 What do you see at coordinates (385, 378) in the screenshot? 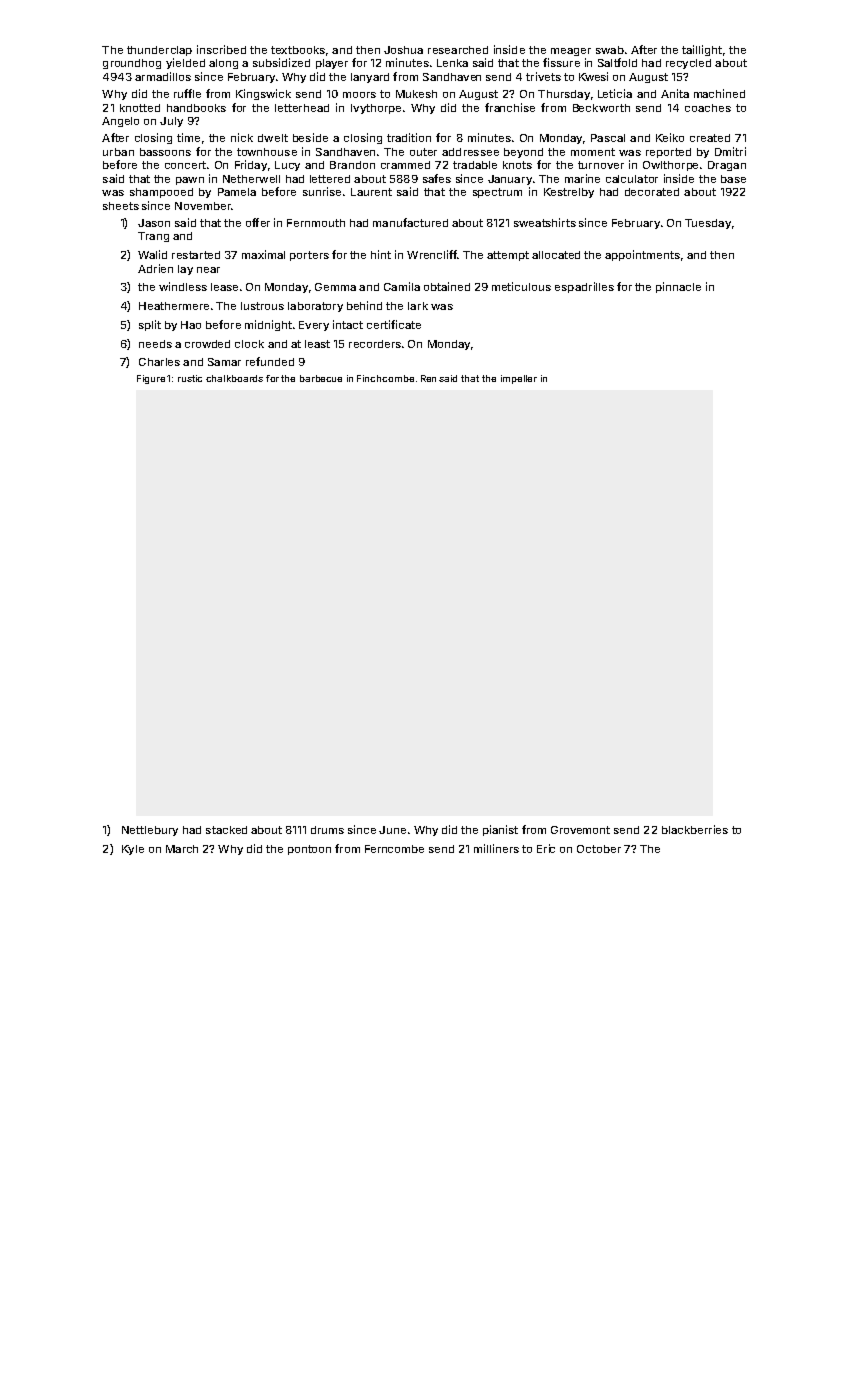
I see `Finchcombe` at bounding box center [385, 378].
